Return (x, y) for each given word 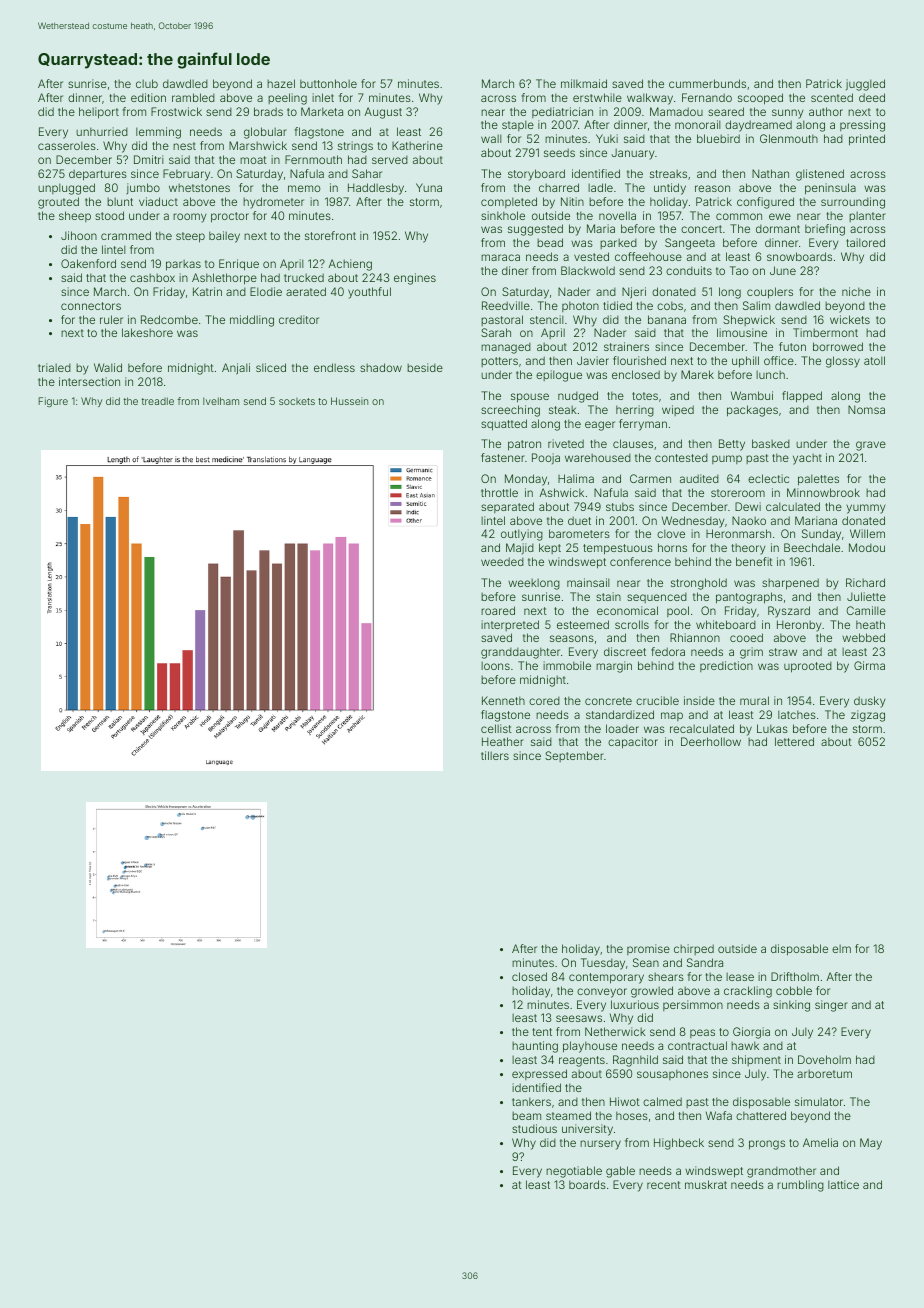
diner (515, 270)
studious (534, 1128)
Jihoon (79, 235)
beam (526, 1116)
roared (498, 610)
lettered (794, 741)
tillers (495, 755)
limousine (742, 332)
